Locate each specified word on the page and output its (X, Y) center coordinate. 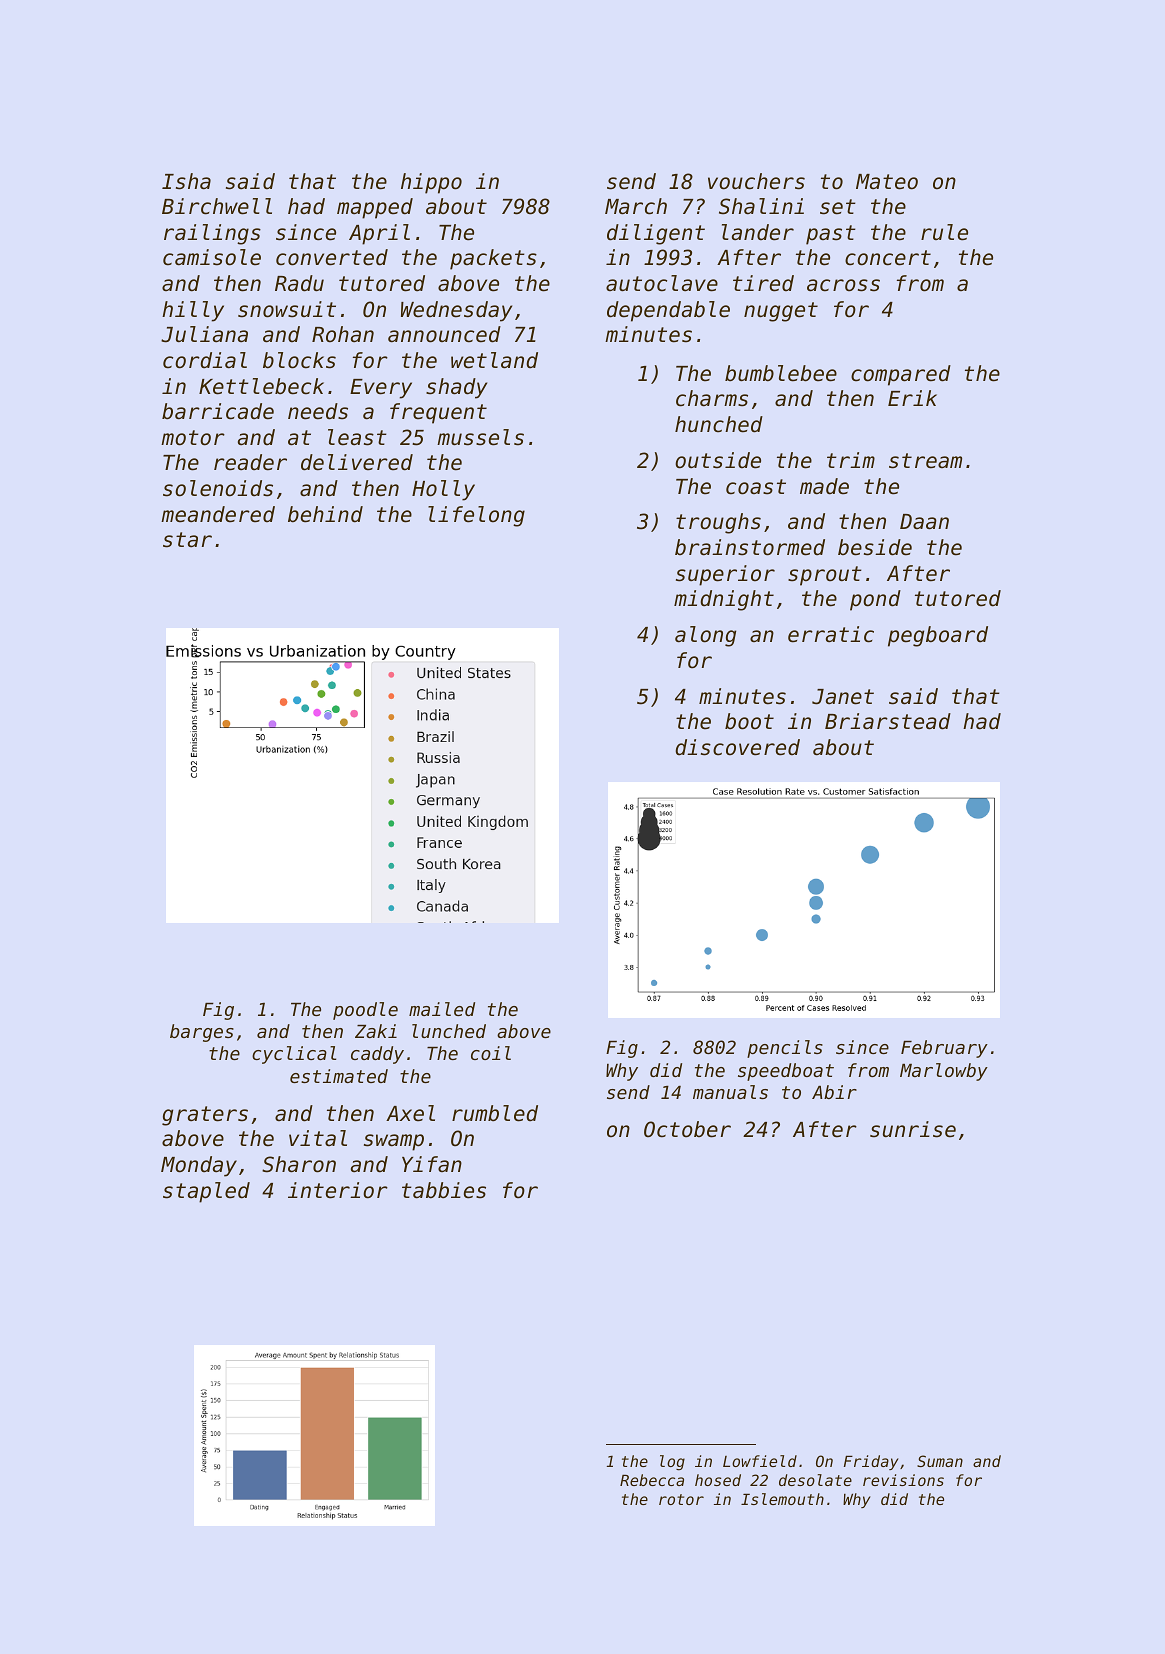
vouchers (756, 181)
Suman (940, 1461)
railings (212, 234)
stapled (206, 1192)
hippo (431, 183)
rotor (681, 1499)
